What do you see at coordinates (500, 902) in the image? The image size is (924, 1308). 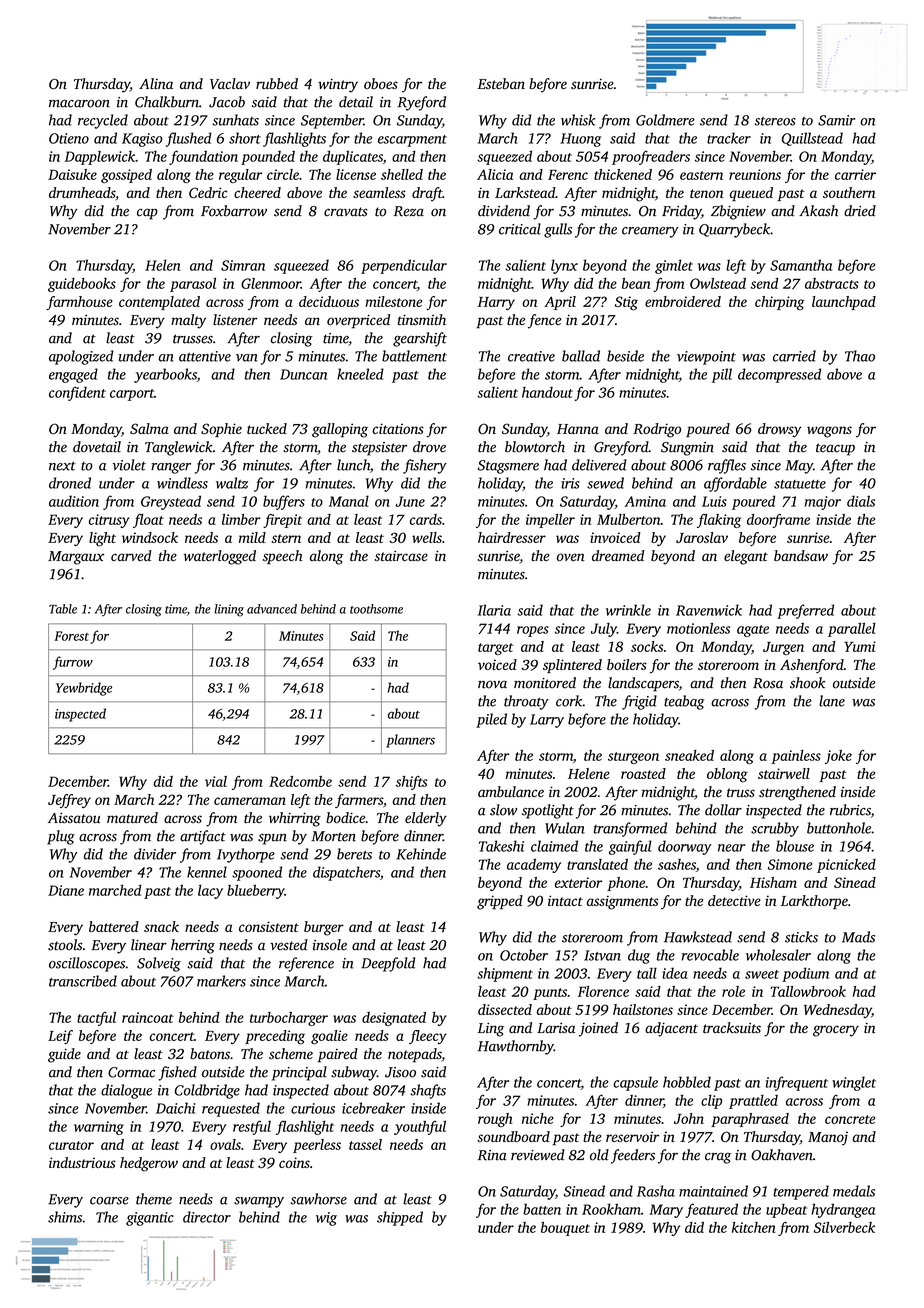 I see `gripped` at bounding box center [500, 902].
